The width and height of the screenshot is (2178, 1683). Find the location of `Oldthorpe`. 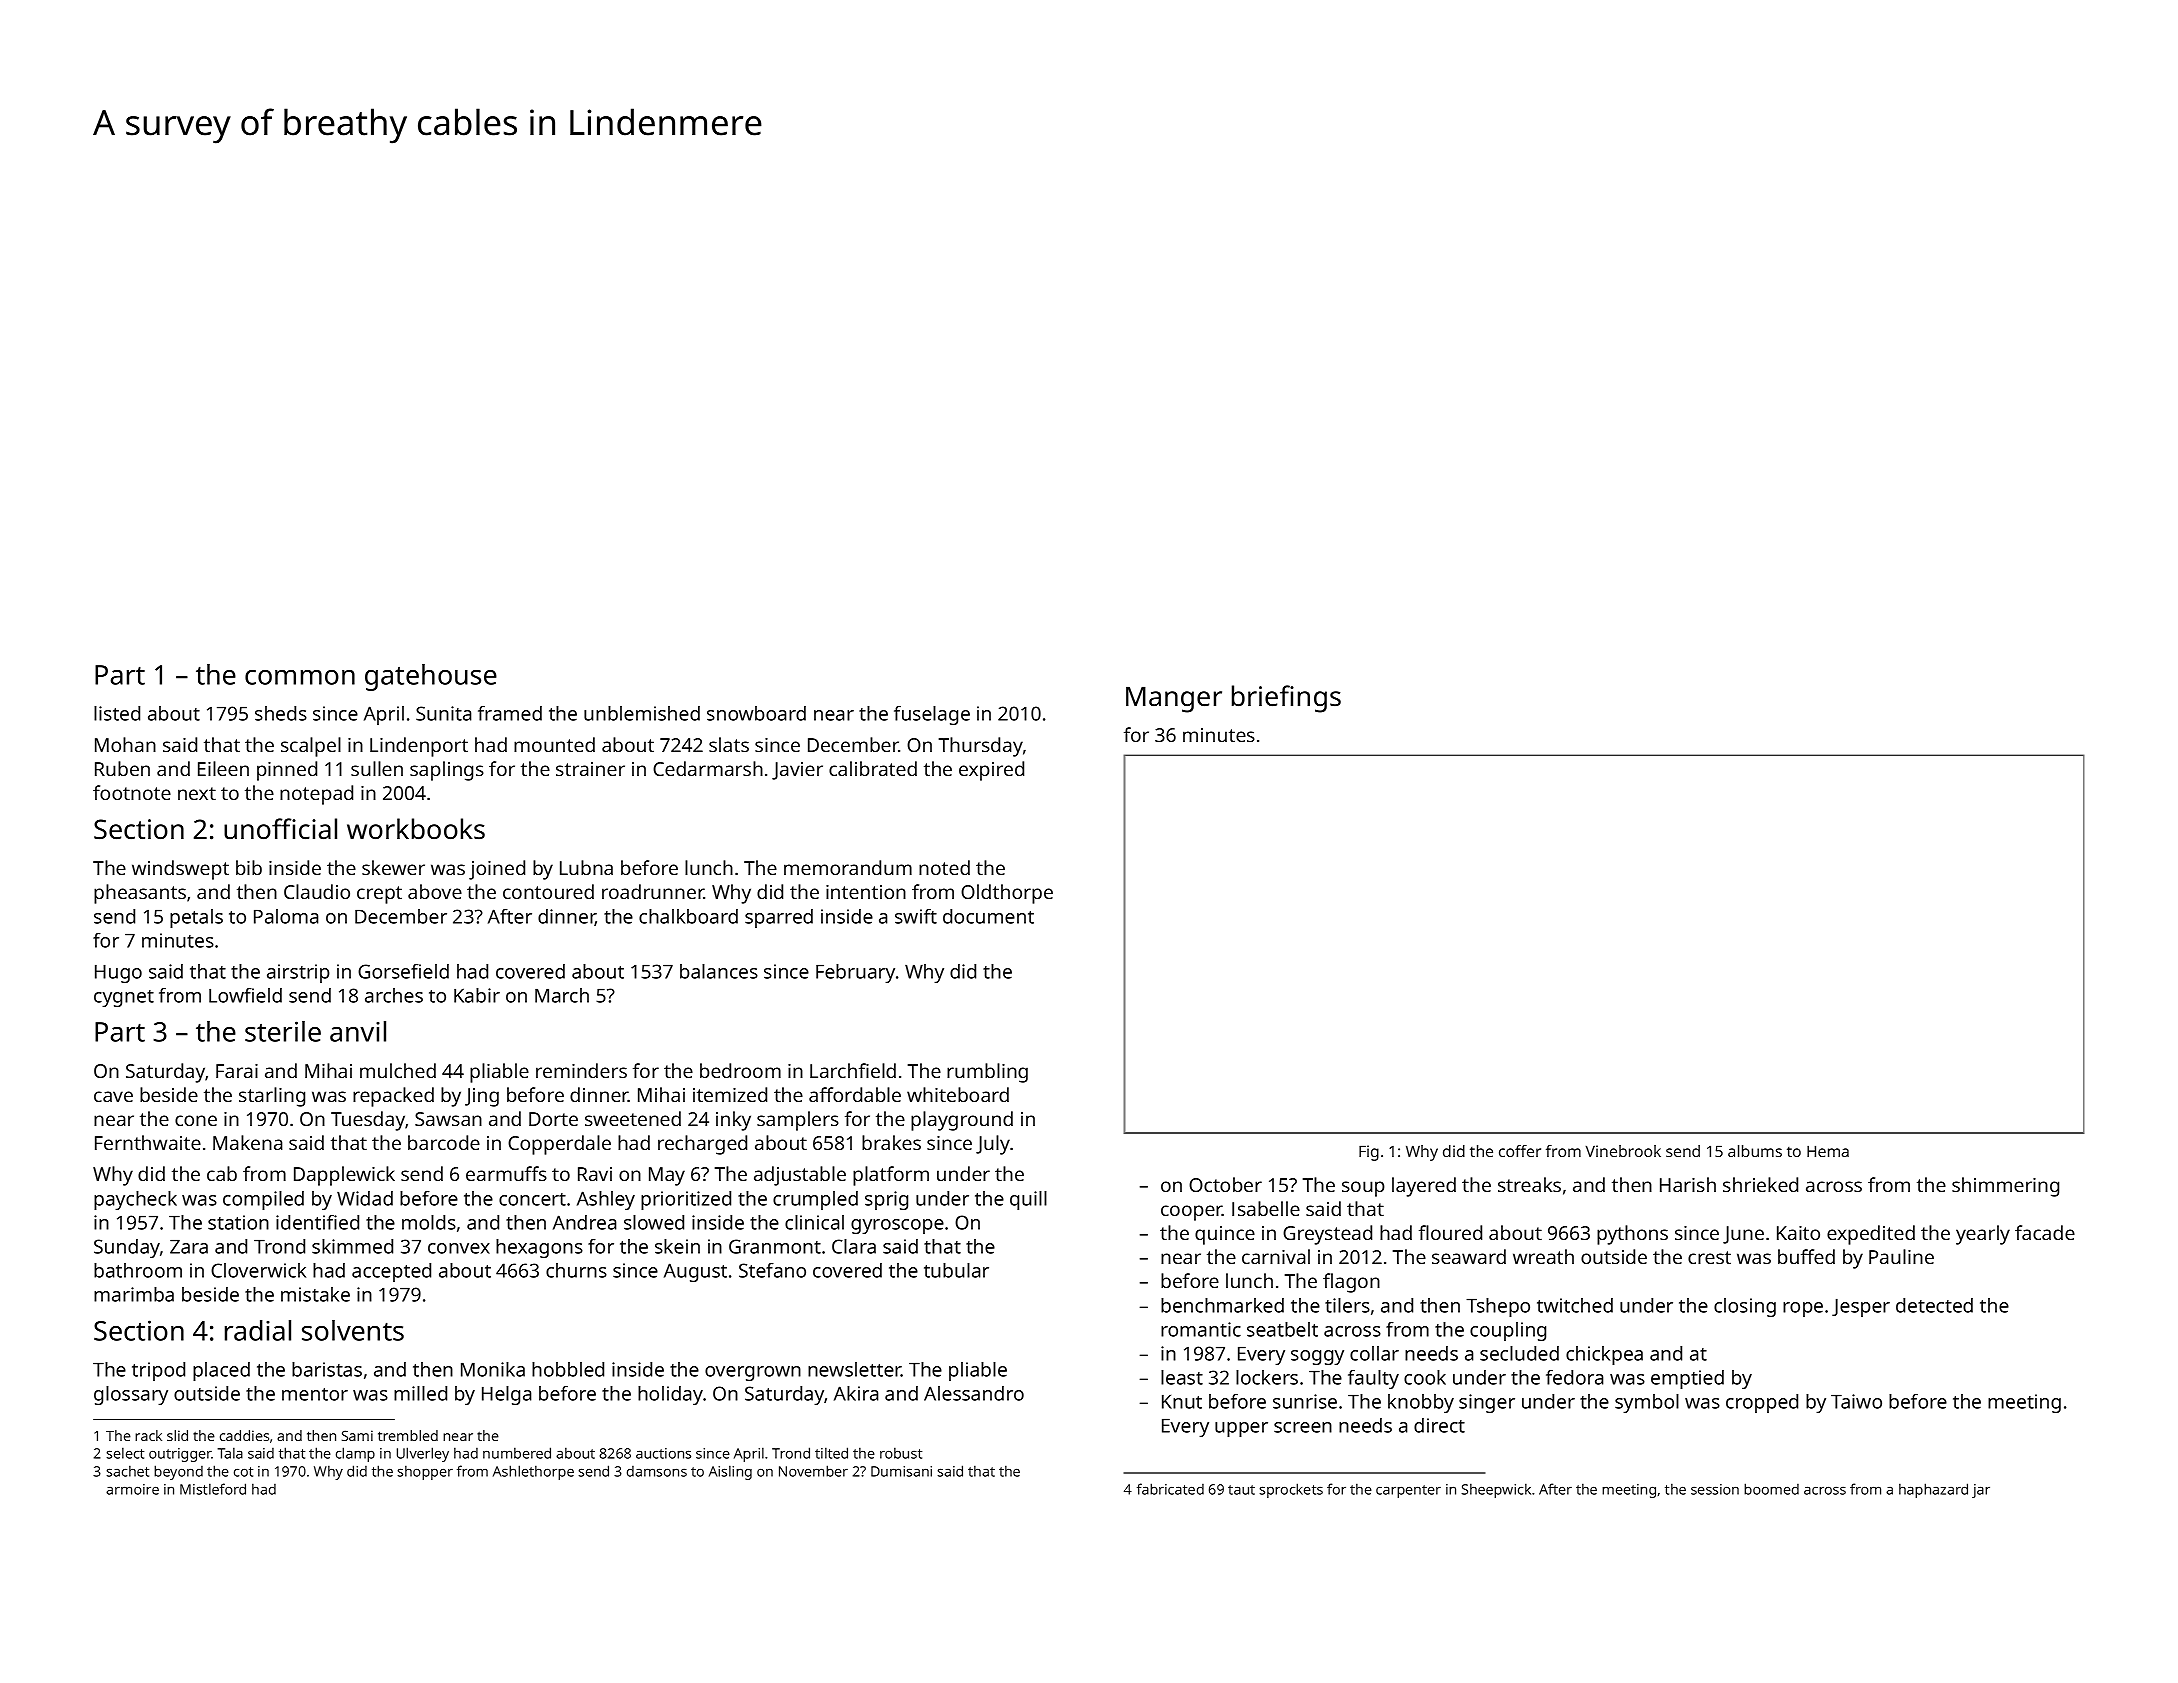

Oldthorpe is located at coordinates (1007, 894).
